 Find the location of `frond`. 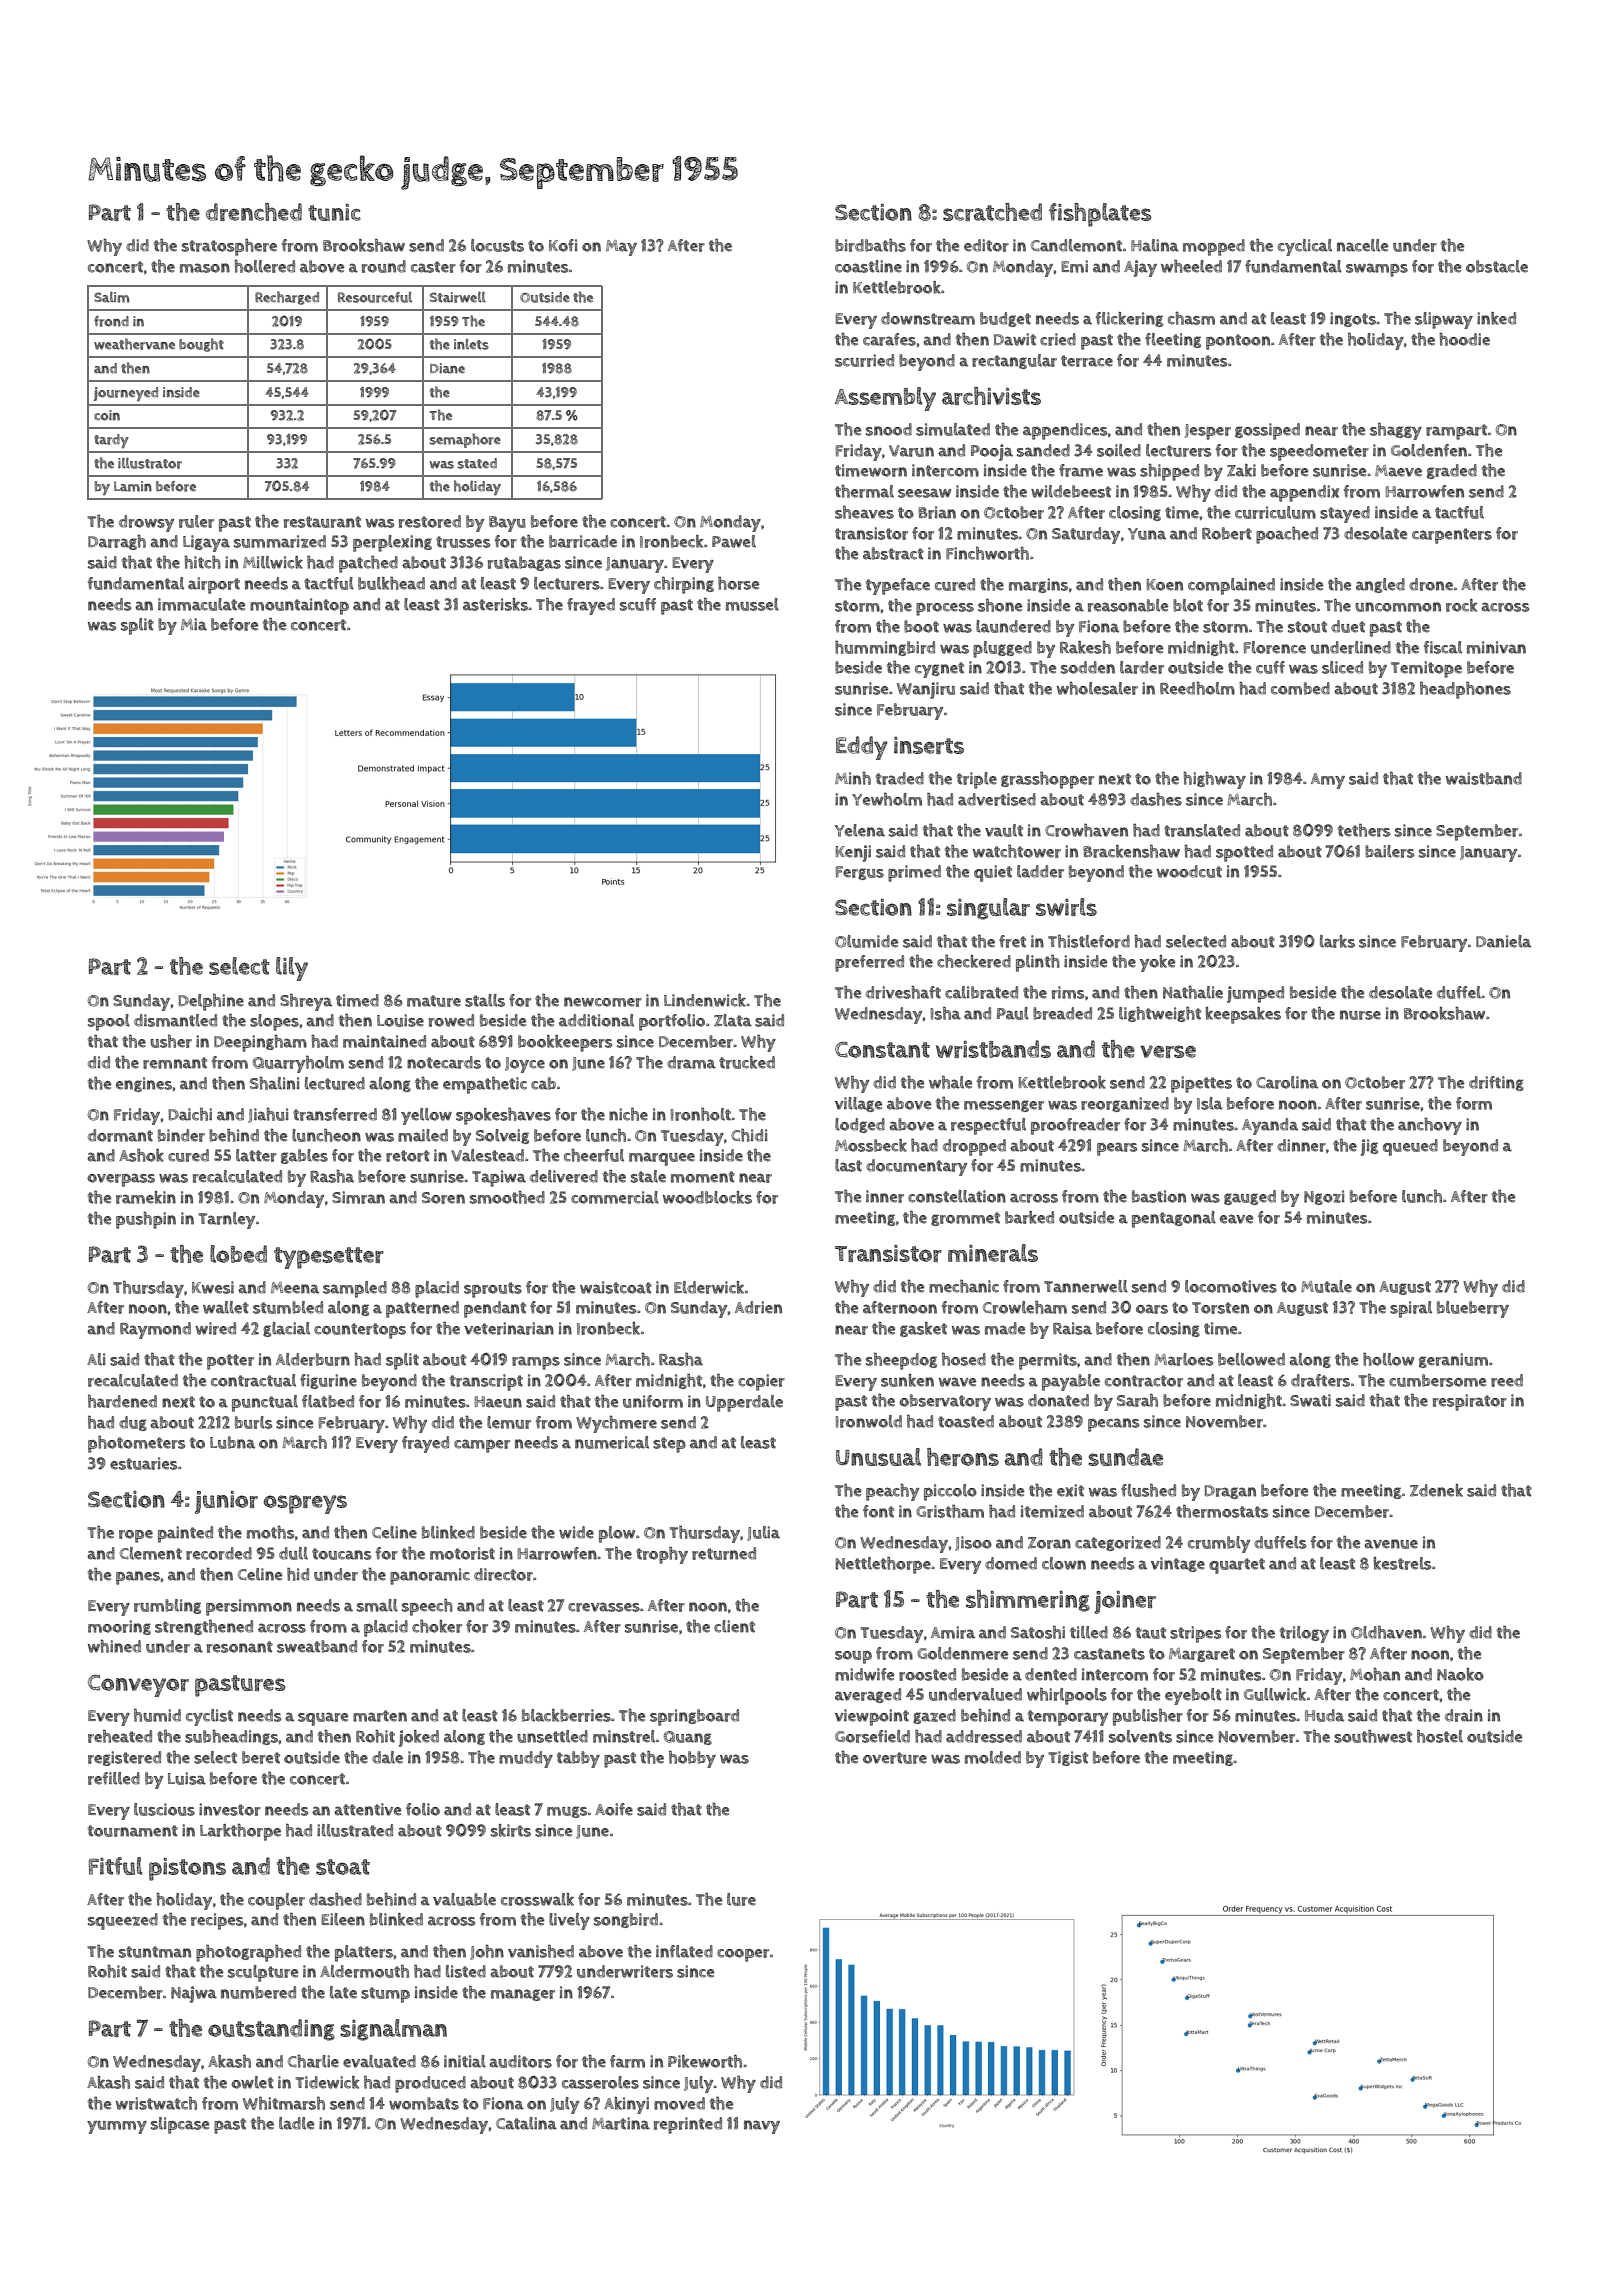

frond is located at coordinates (111, 321).
